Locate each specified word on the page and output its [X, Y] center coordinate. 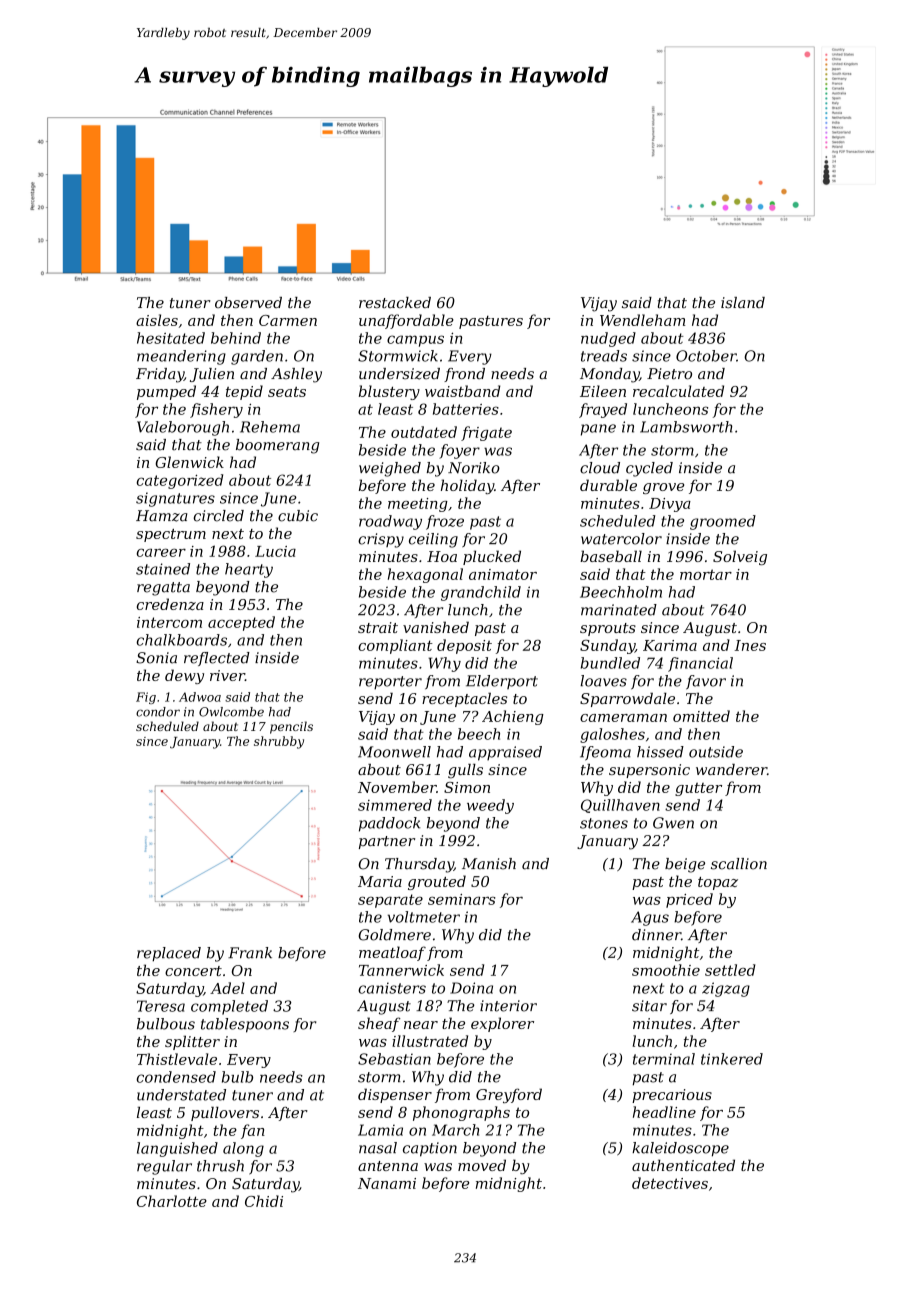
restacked [395, 302]
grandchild [481, 593]
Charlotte [172, 1201]
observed [248, 302]
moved [482, 1165]
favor [706, 682]
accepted [241, 623]
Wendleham [642, 320]
